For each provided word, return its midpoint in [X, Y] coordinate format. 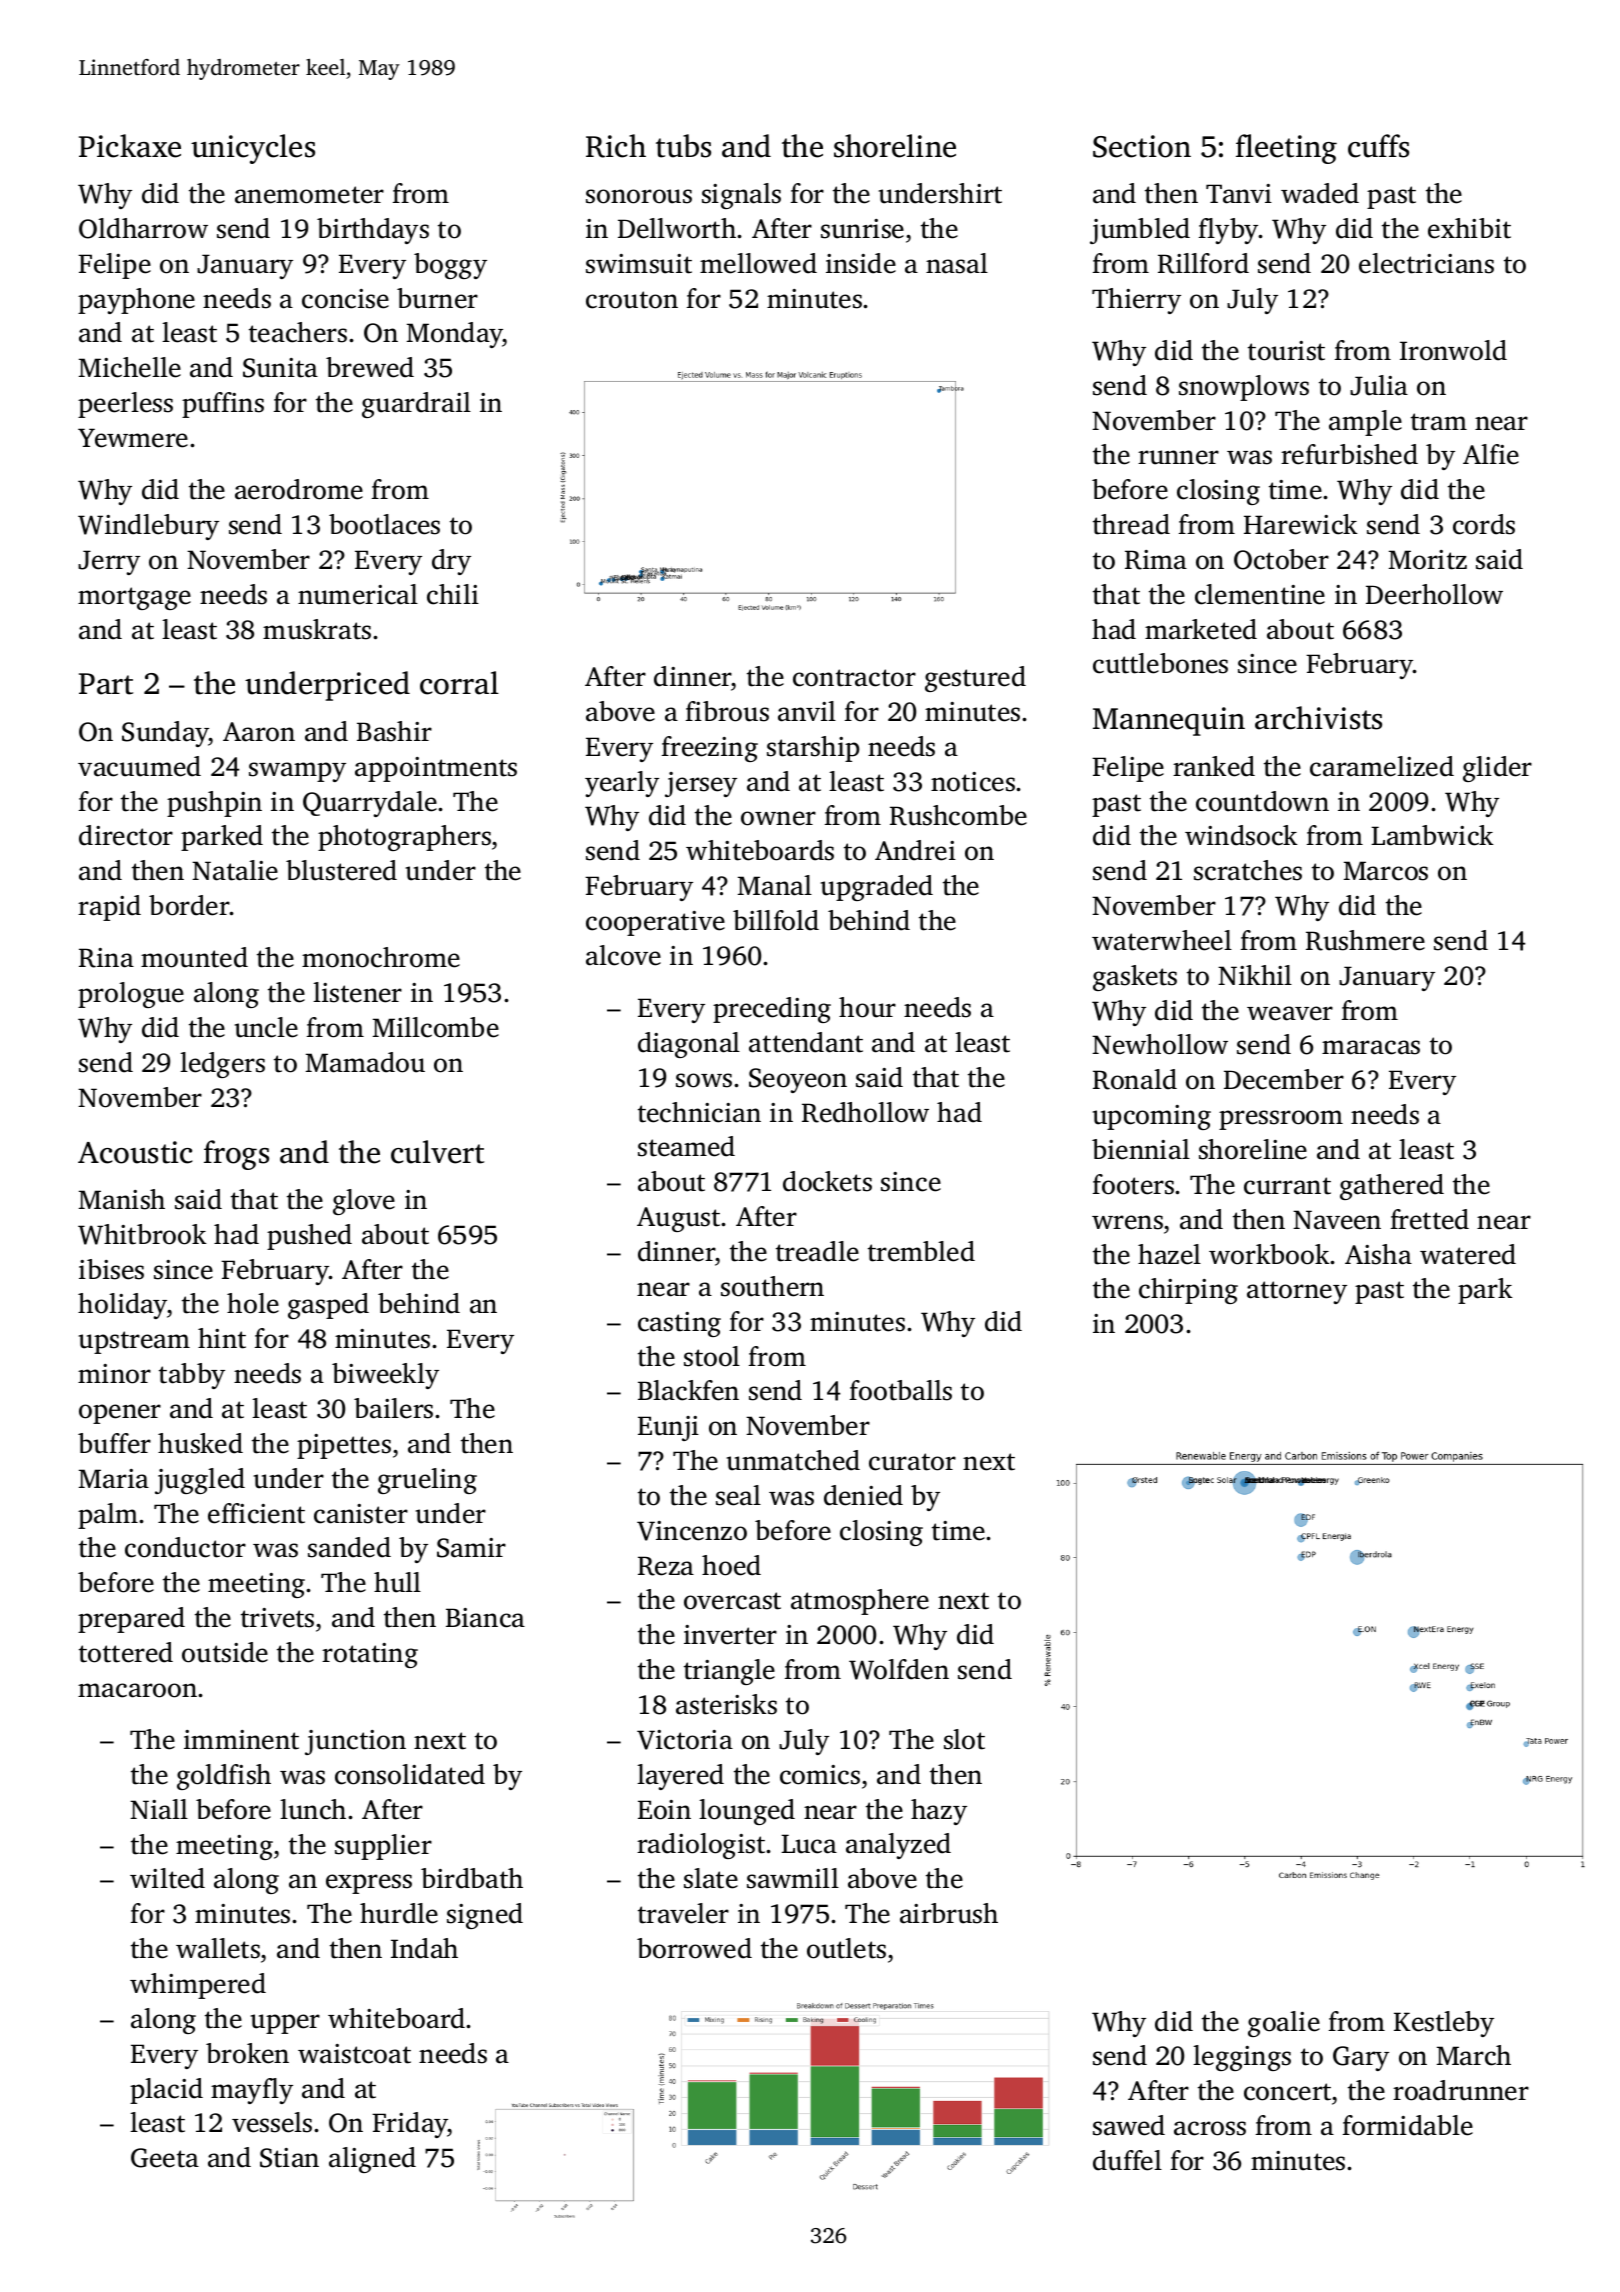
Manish [122, 1199]
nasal [957, 263]
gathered [1392, 1187]
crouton [632, 300]
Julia [1379, 385]
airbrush [949, 1913]
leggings [1242, 2058]
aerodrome [299, 489]
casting [679, 1324]
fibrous [727, 711]
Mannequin [1169, 721]
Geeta [165, 2158]
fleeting [1286, 149]
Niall [159, 1809]
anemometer [309, 195]
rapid [109, 908]
